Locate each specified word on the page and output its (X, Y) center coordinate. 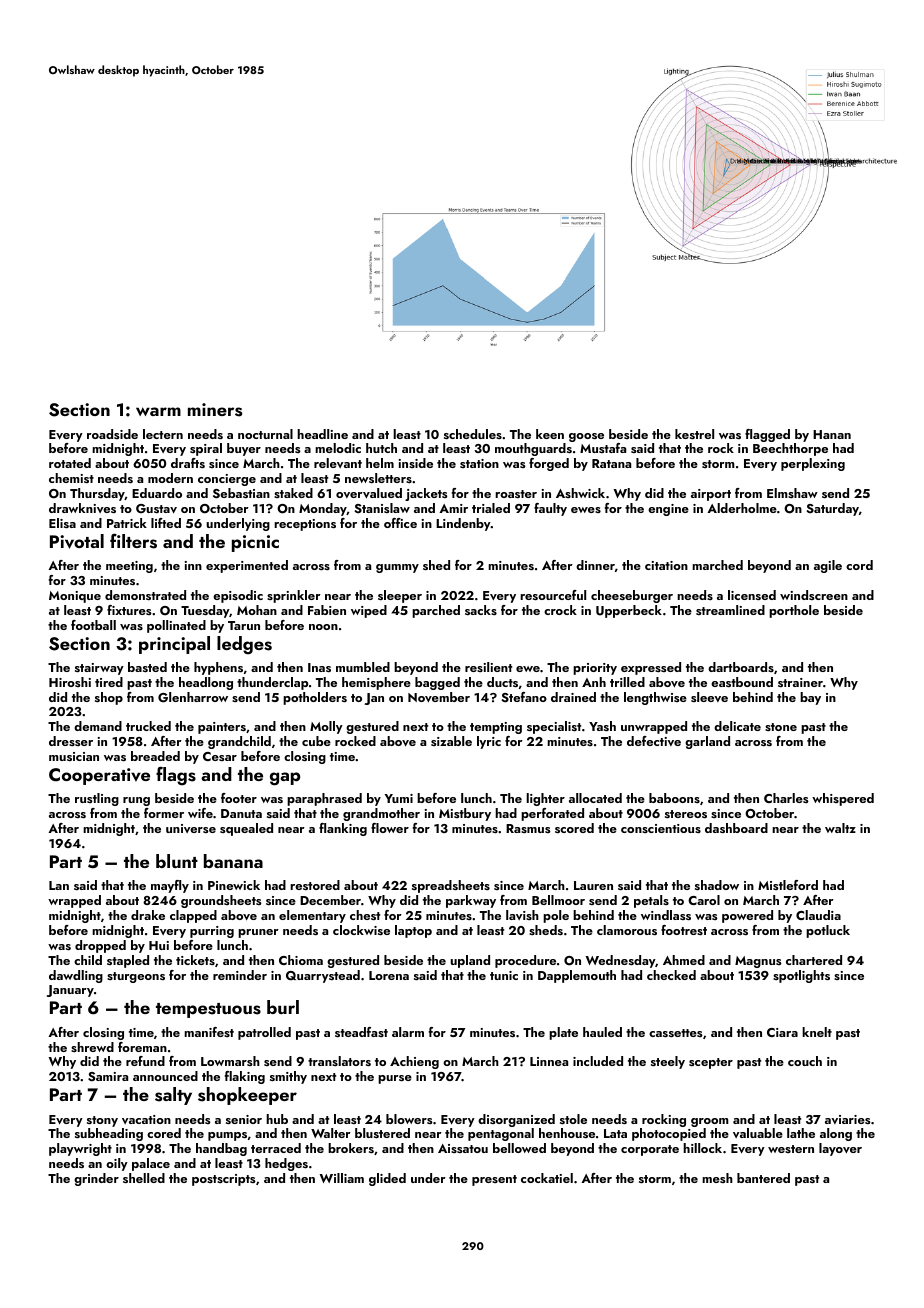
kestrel (694, 434)
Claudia (818, 915)
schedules (473, 434)
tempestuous (208, 1010)
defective (654, 741)
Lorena (389, 975)
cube (316, 741)
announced (165, 1076)
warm (158, 411)
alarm (408, 1032)
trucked (148, 726)
